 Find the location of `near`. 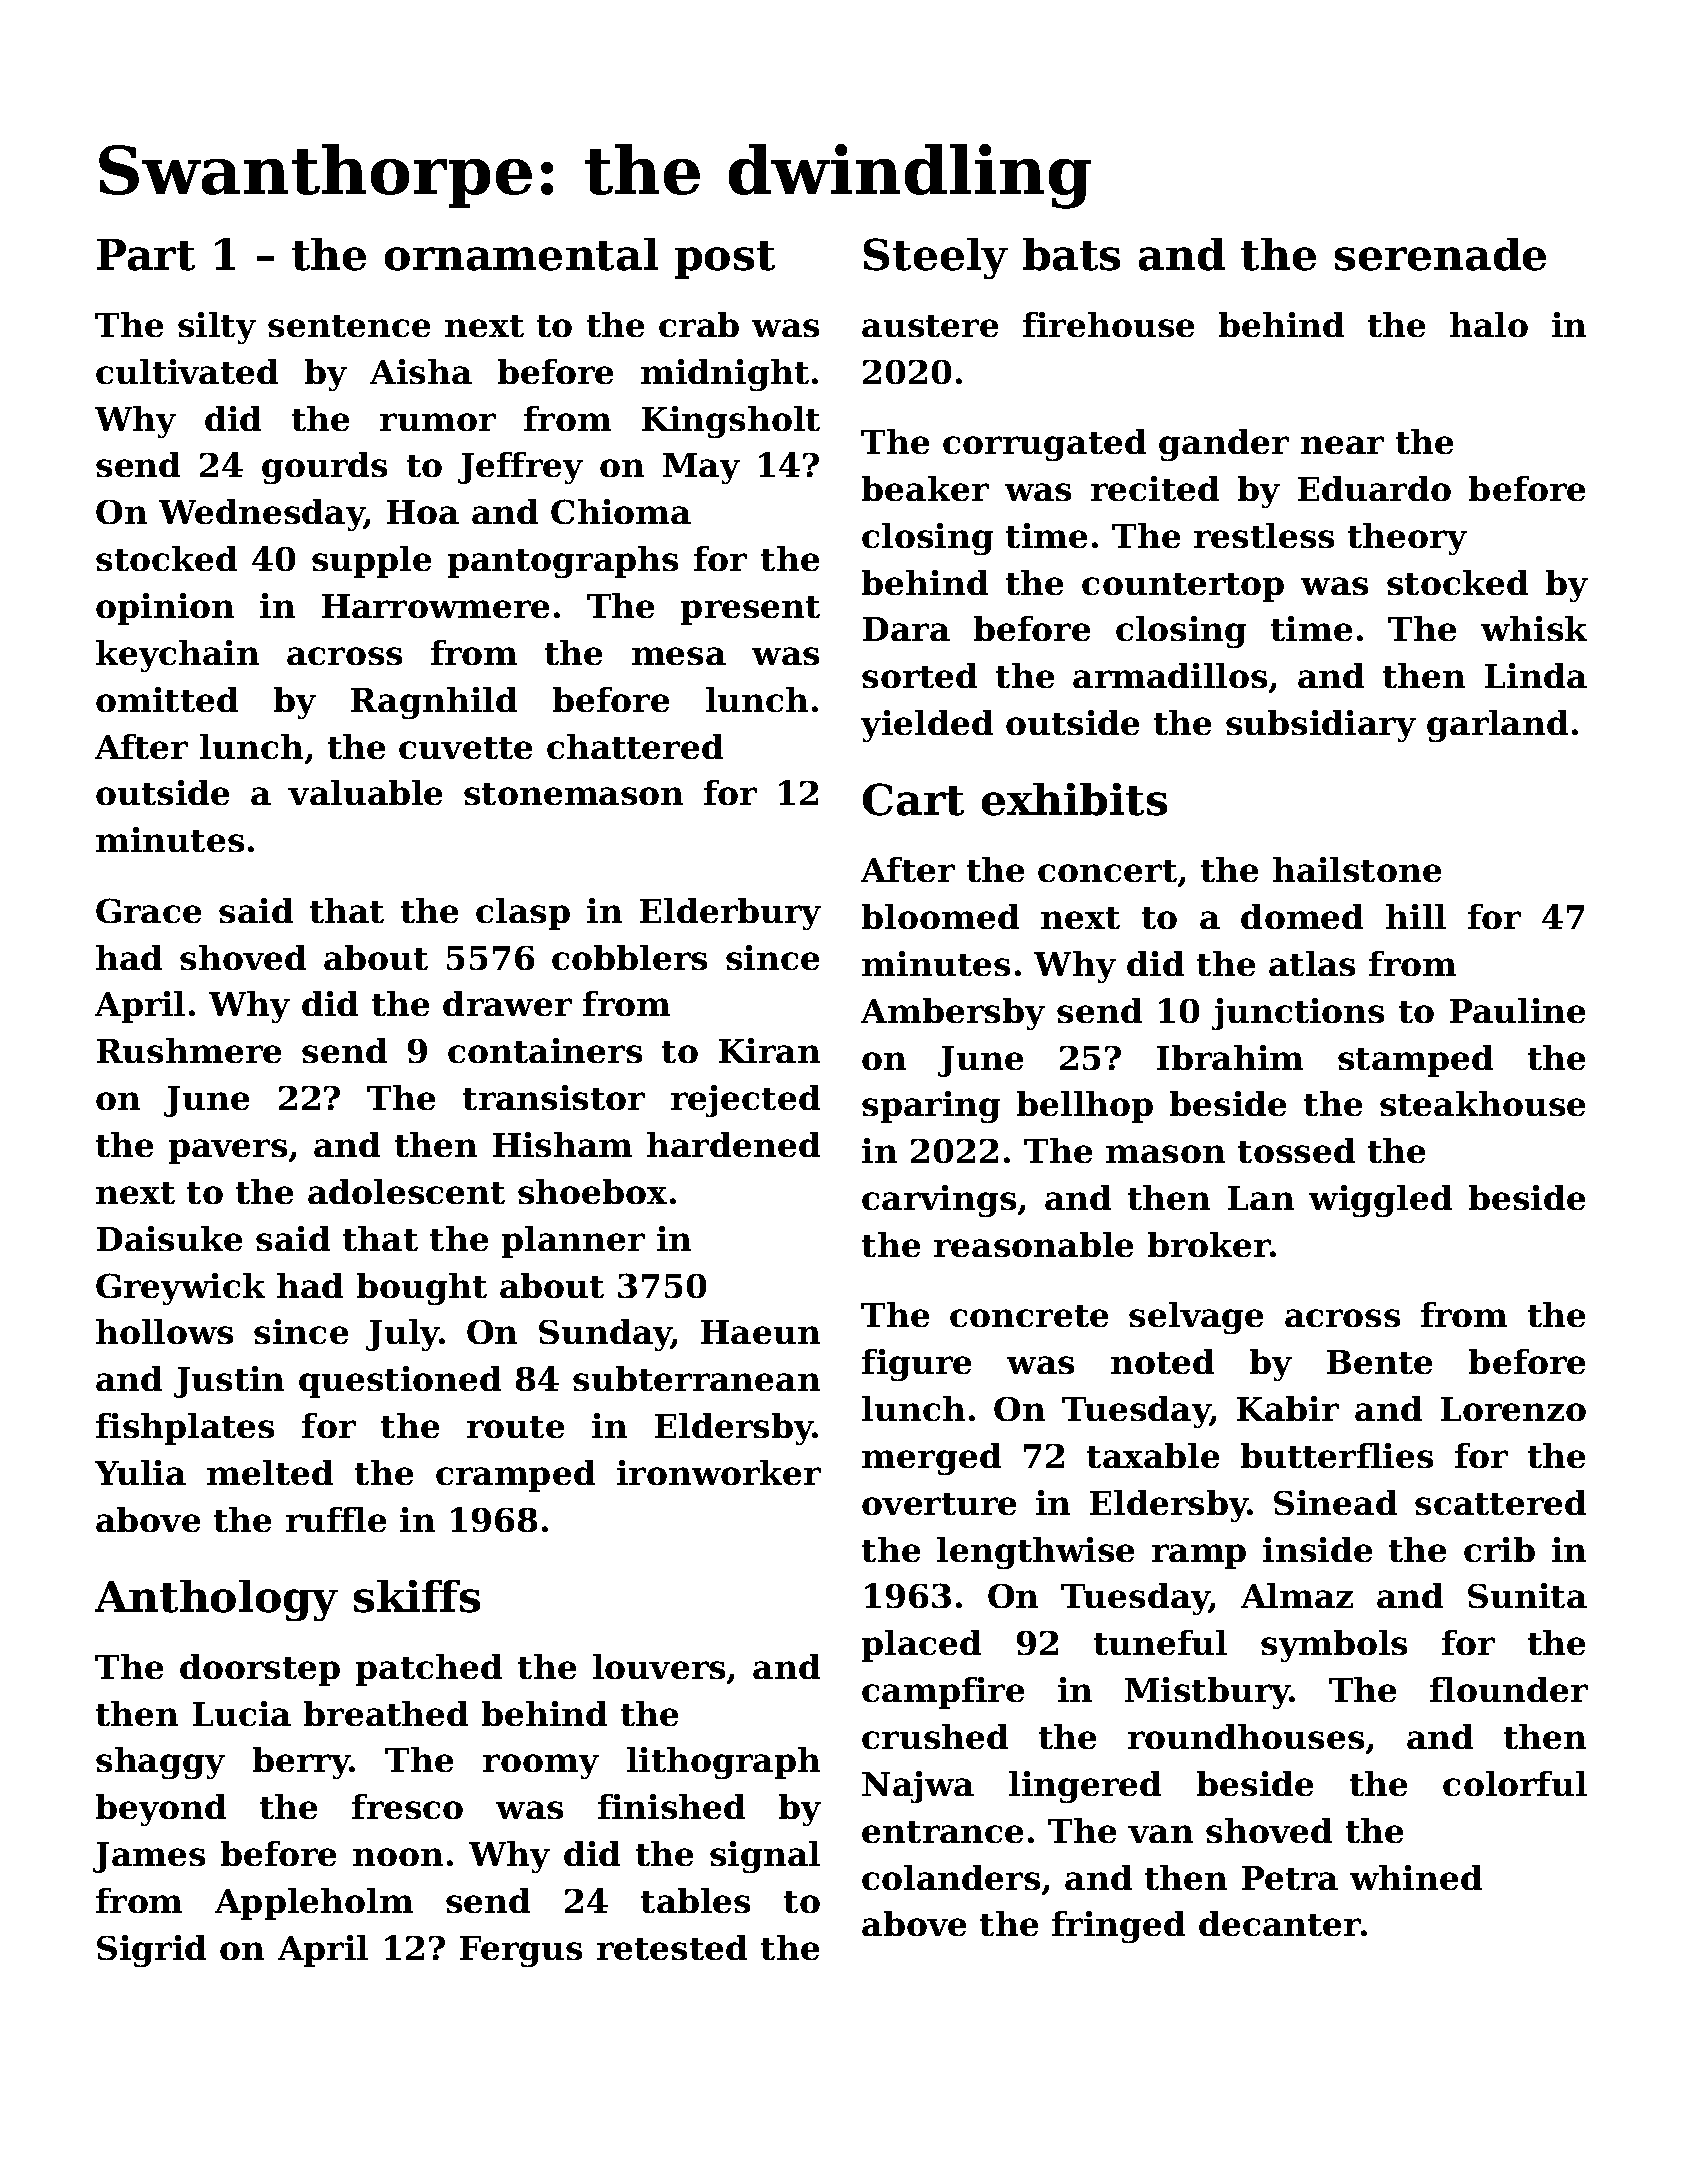

near is located at coordinates (1342, 445).
